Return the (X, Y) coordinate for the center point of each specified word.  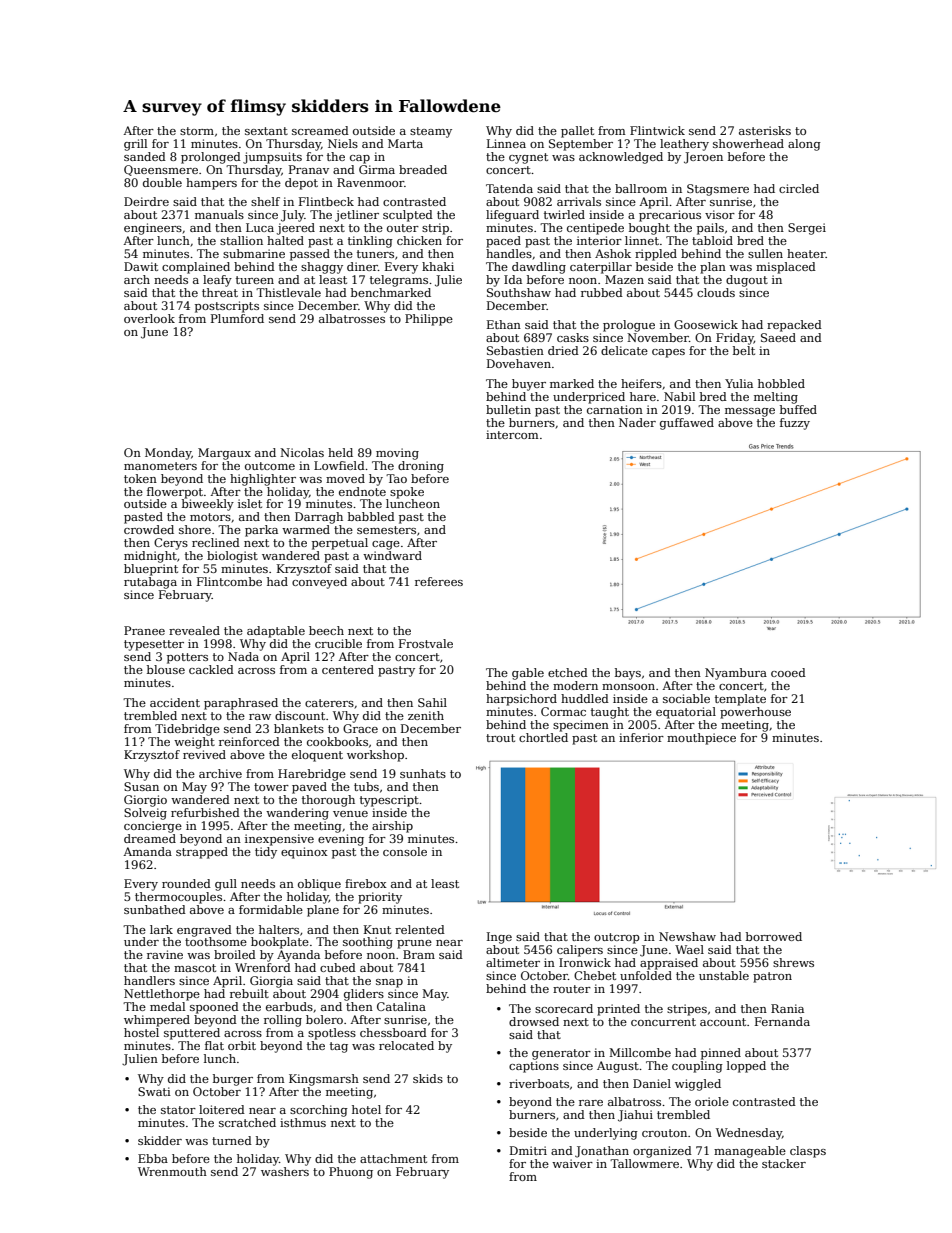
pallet (577, 132)
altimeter (513, 962)
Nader (637, 422)
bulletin (508, 409)
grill (135, 145)
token (140, 478)
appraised (669, 964)
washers (285, 1171)
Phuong (351, 1173)
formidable (271, 909)
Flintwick (657, 130)
